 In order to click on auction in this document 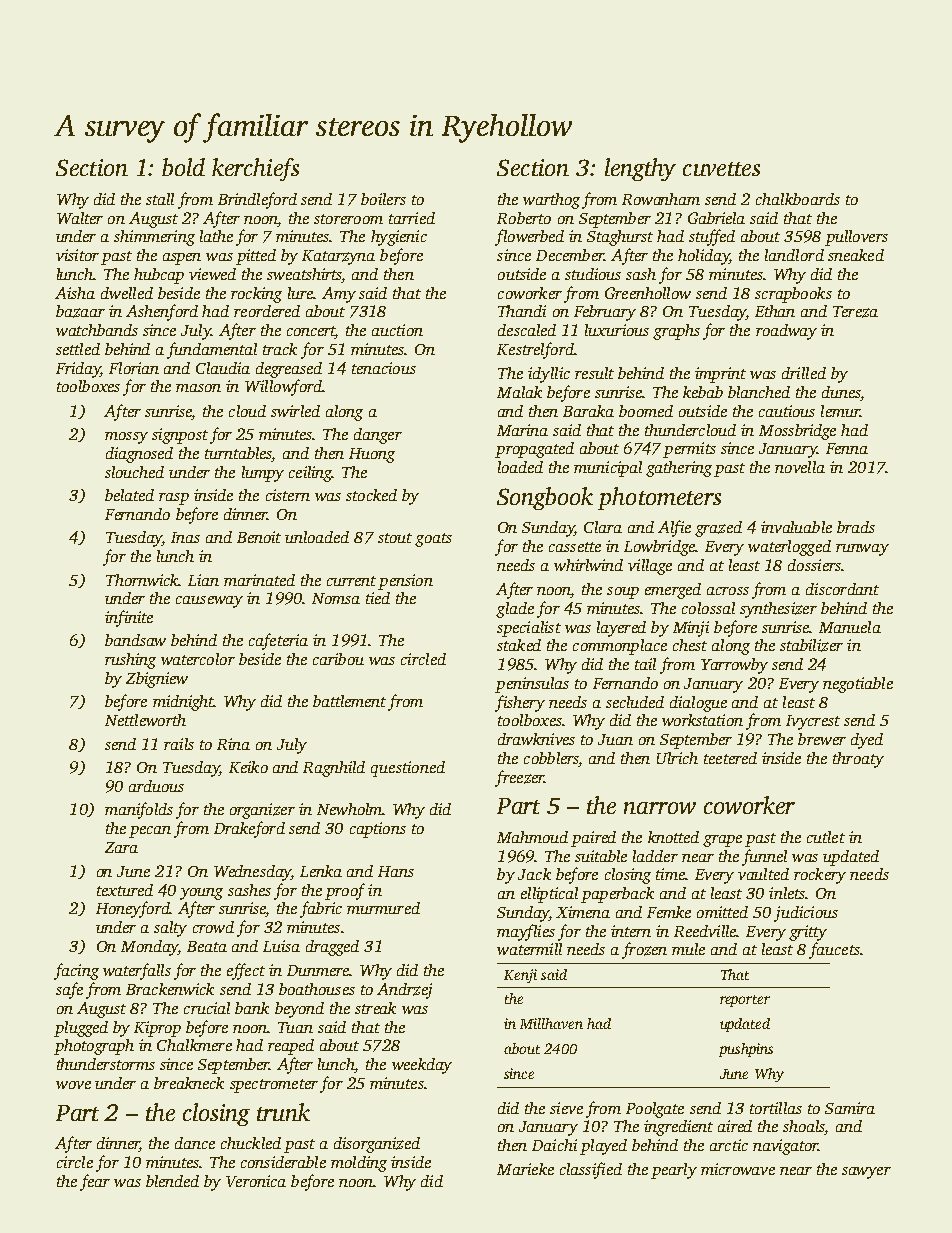, I will do `click(397, 330)`.
